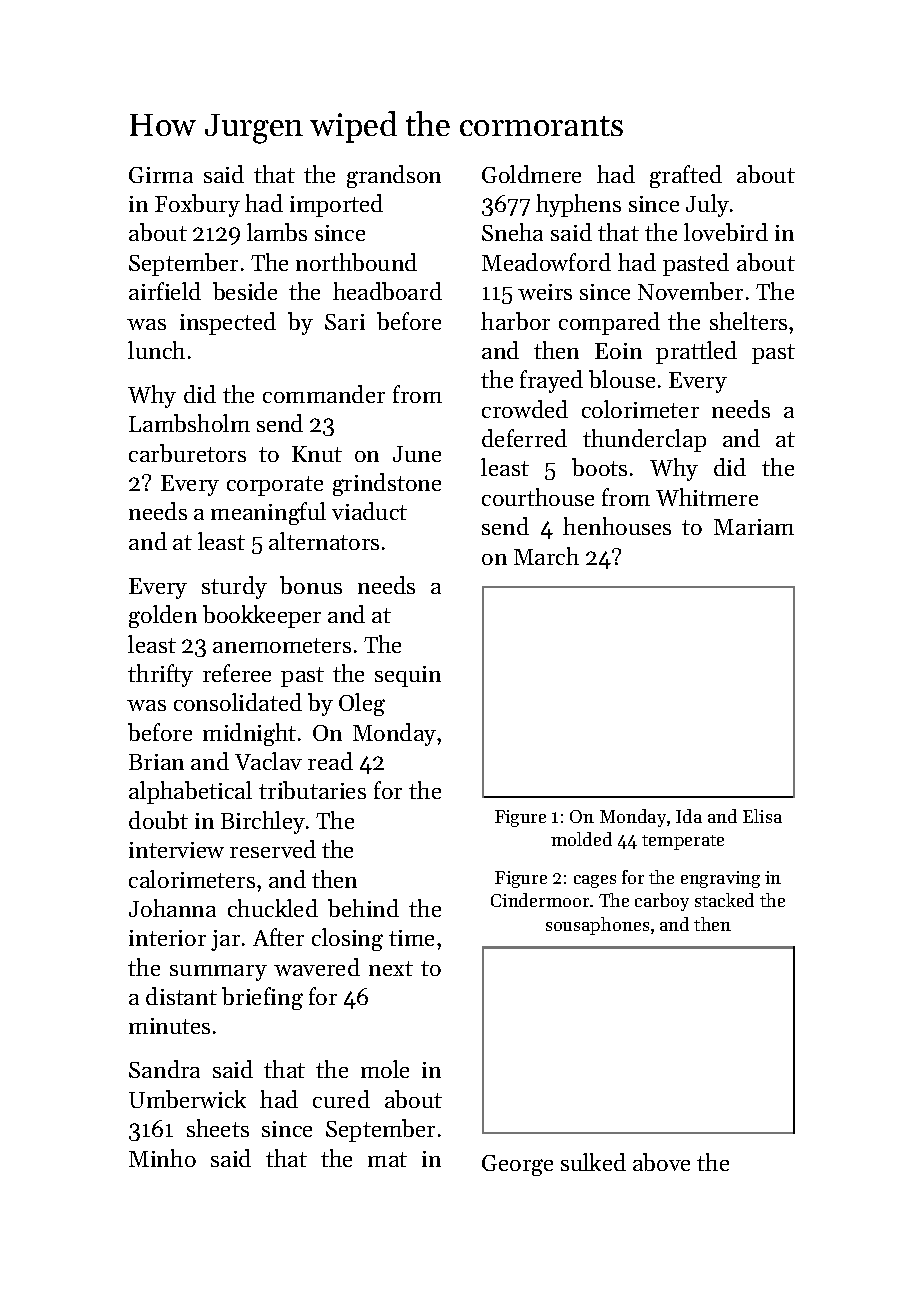 Image resolution: width=924 pixels, height=1311 pixels. I want to click on temperate, so click(683, 842).
